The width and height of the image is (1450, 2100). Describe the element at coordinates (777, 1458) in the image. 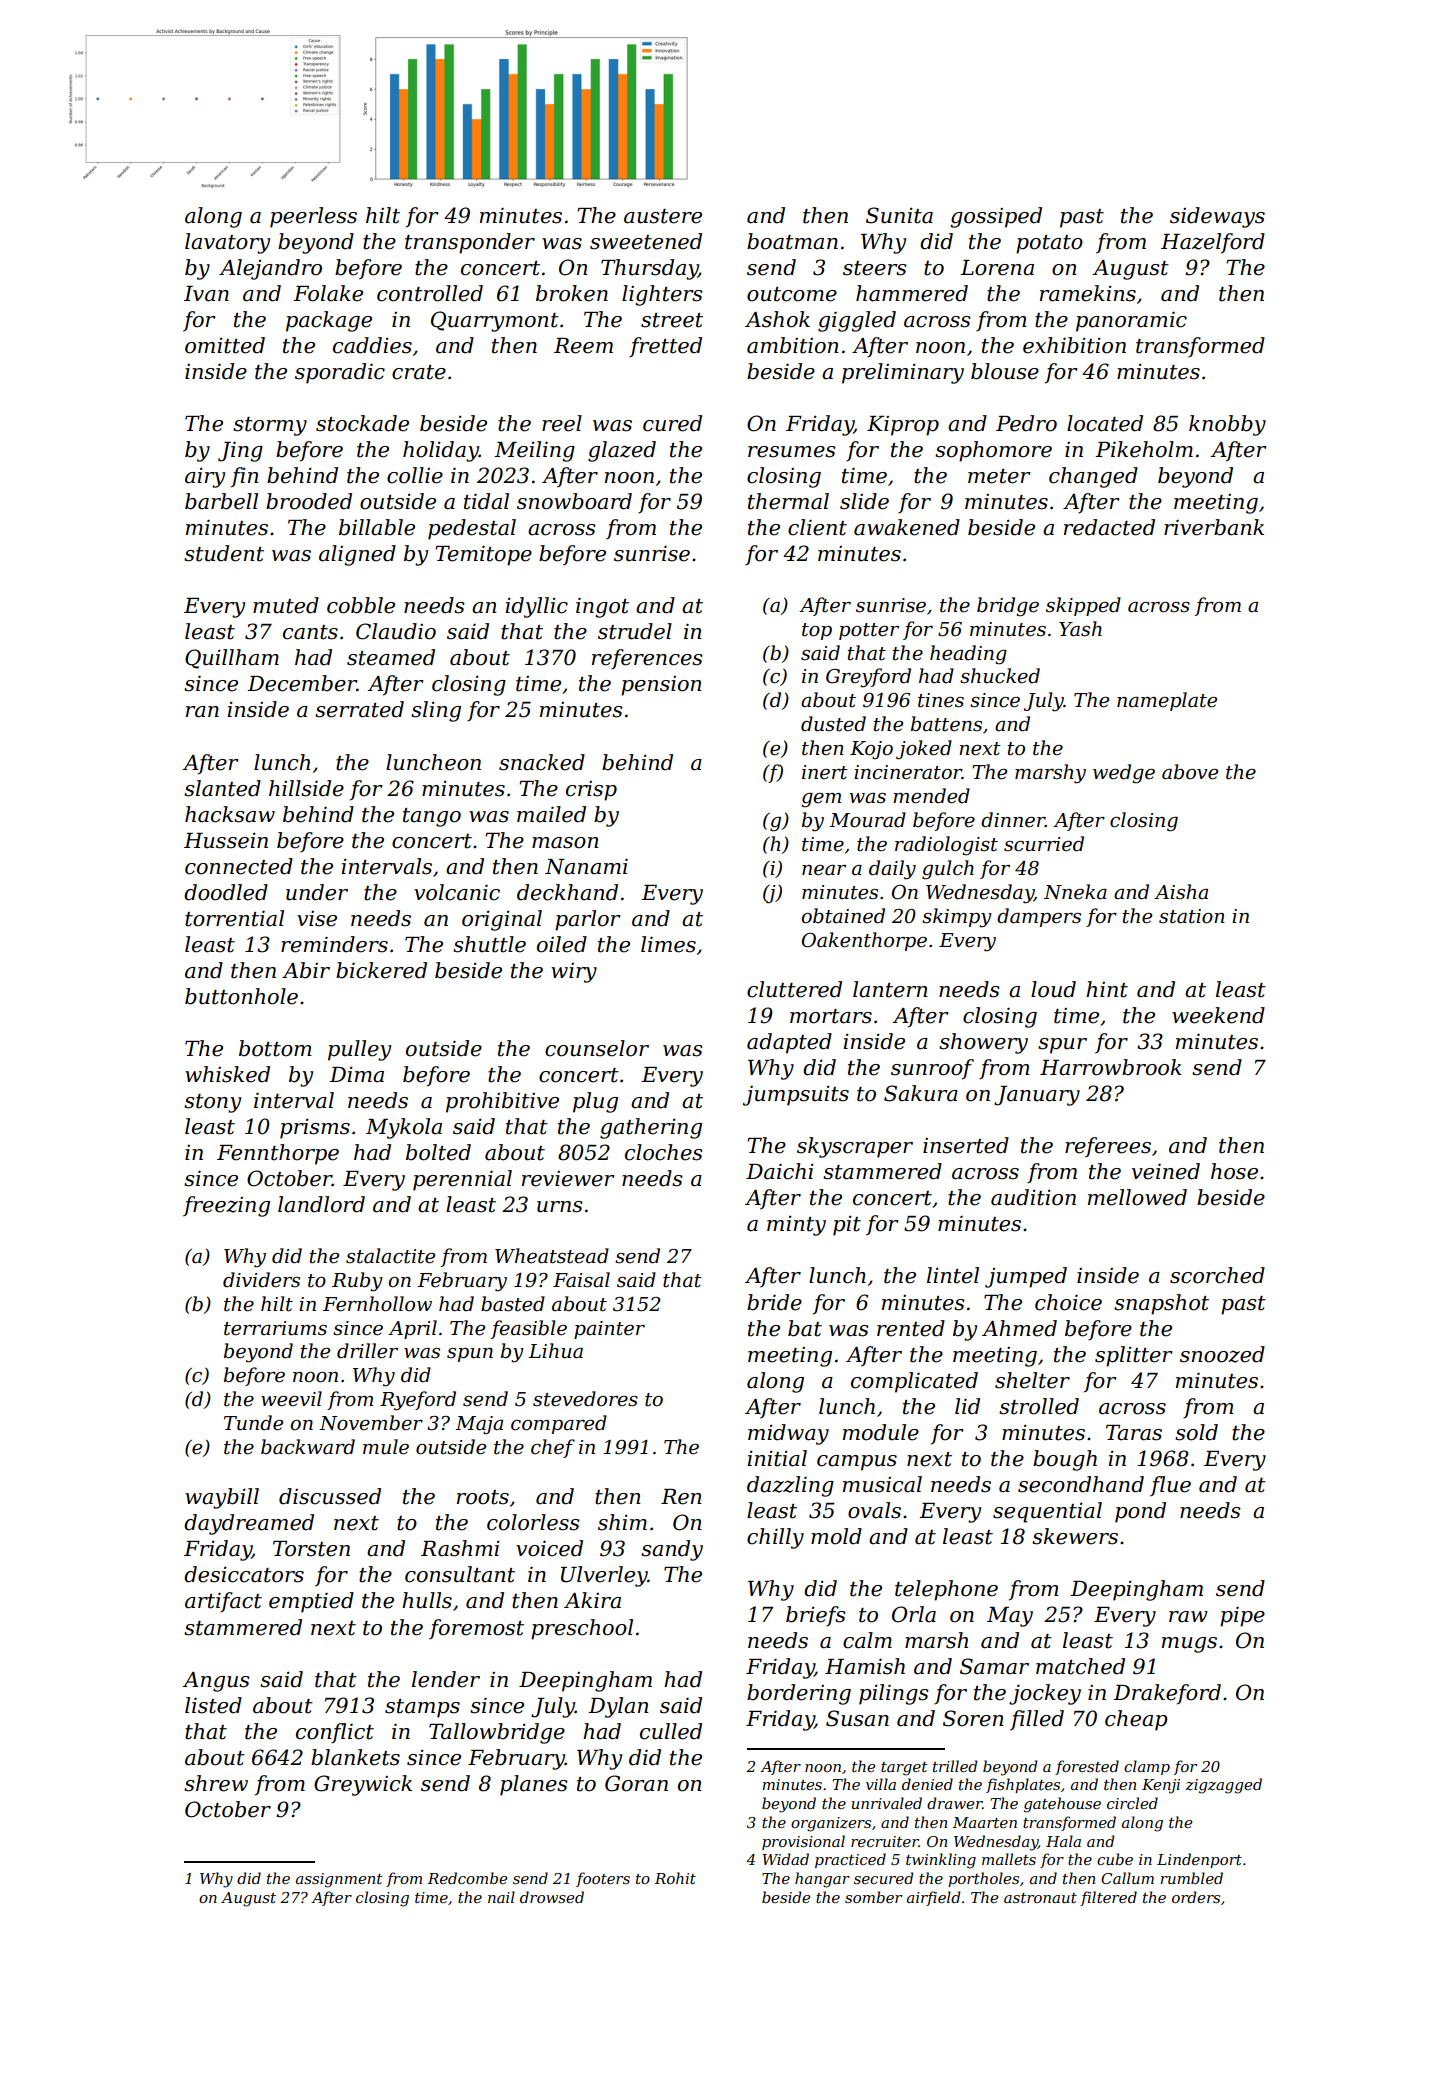

I see `initial` at that location.
